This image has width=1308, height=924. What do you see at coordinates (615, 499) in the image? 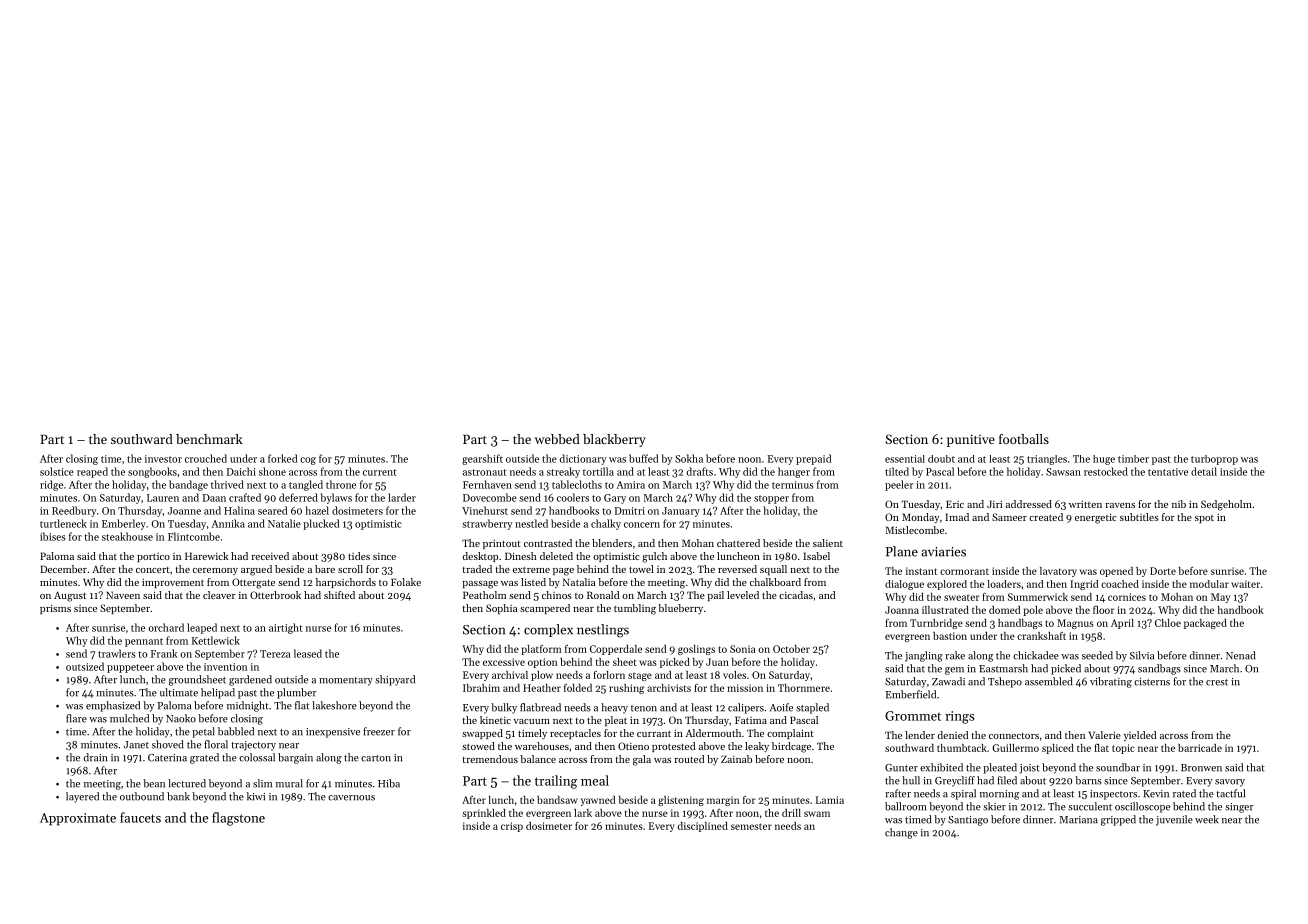
I see `Gary` at bounding box center [615, 499].
